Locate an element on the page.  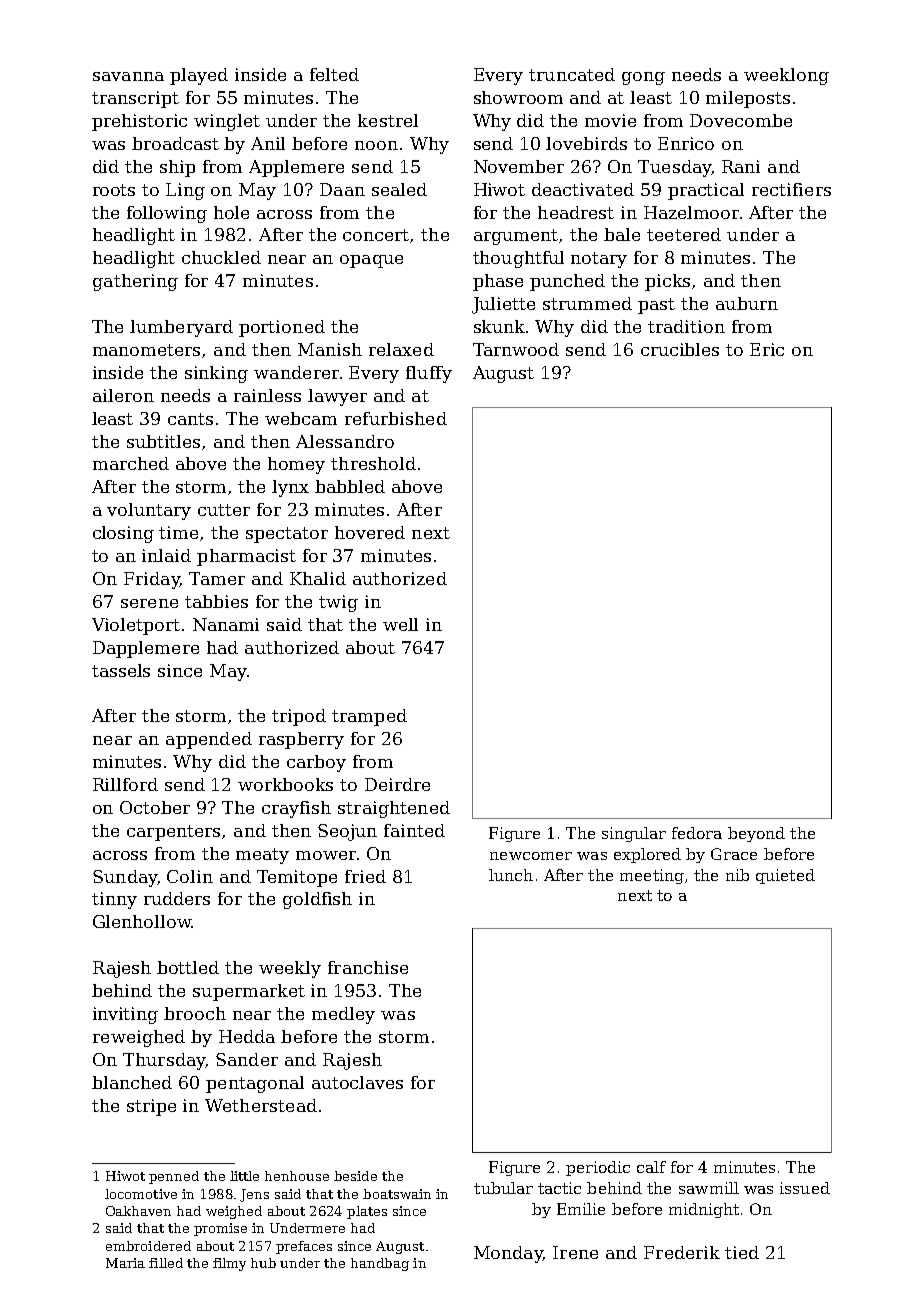
franchise is located at coordinates (368, 967).
